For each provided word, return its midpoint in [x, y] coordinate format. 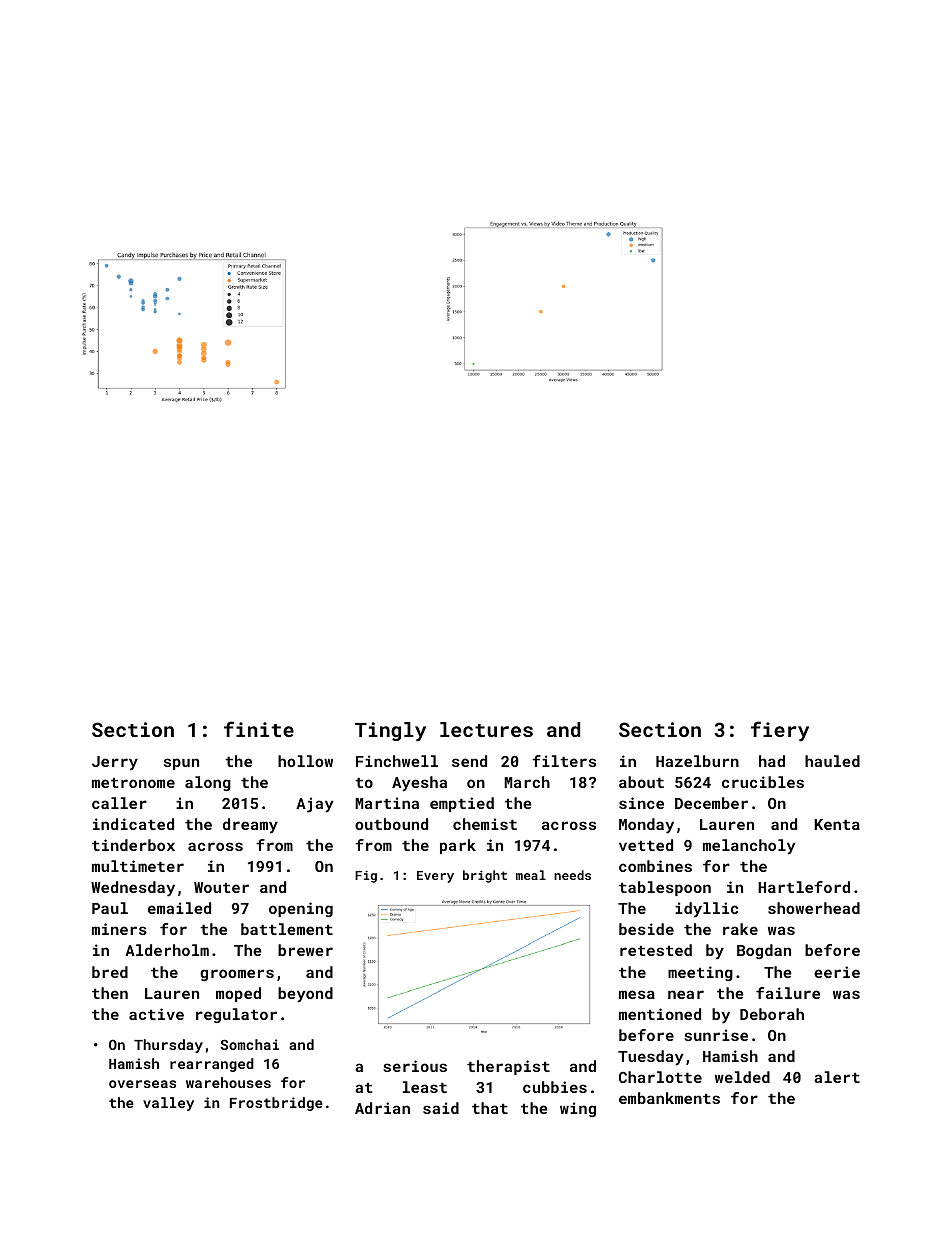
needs [572, 875]
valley [168, 1104]
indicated [133, 824]
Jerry [115, 763]
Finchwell [397, 761]
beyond [305, 995]
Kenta [837, 824]
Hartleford [804, 887]
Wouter [221, 887]
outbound [391, 824]
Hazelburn [697, 761]
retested [656, 950]
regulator [236, 1015]
